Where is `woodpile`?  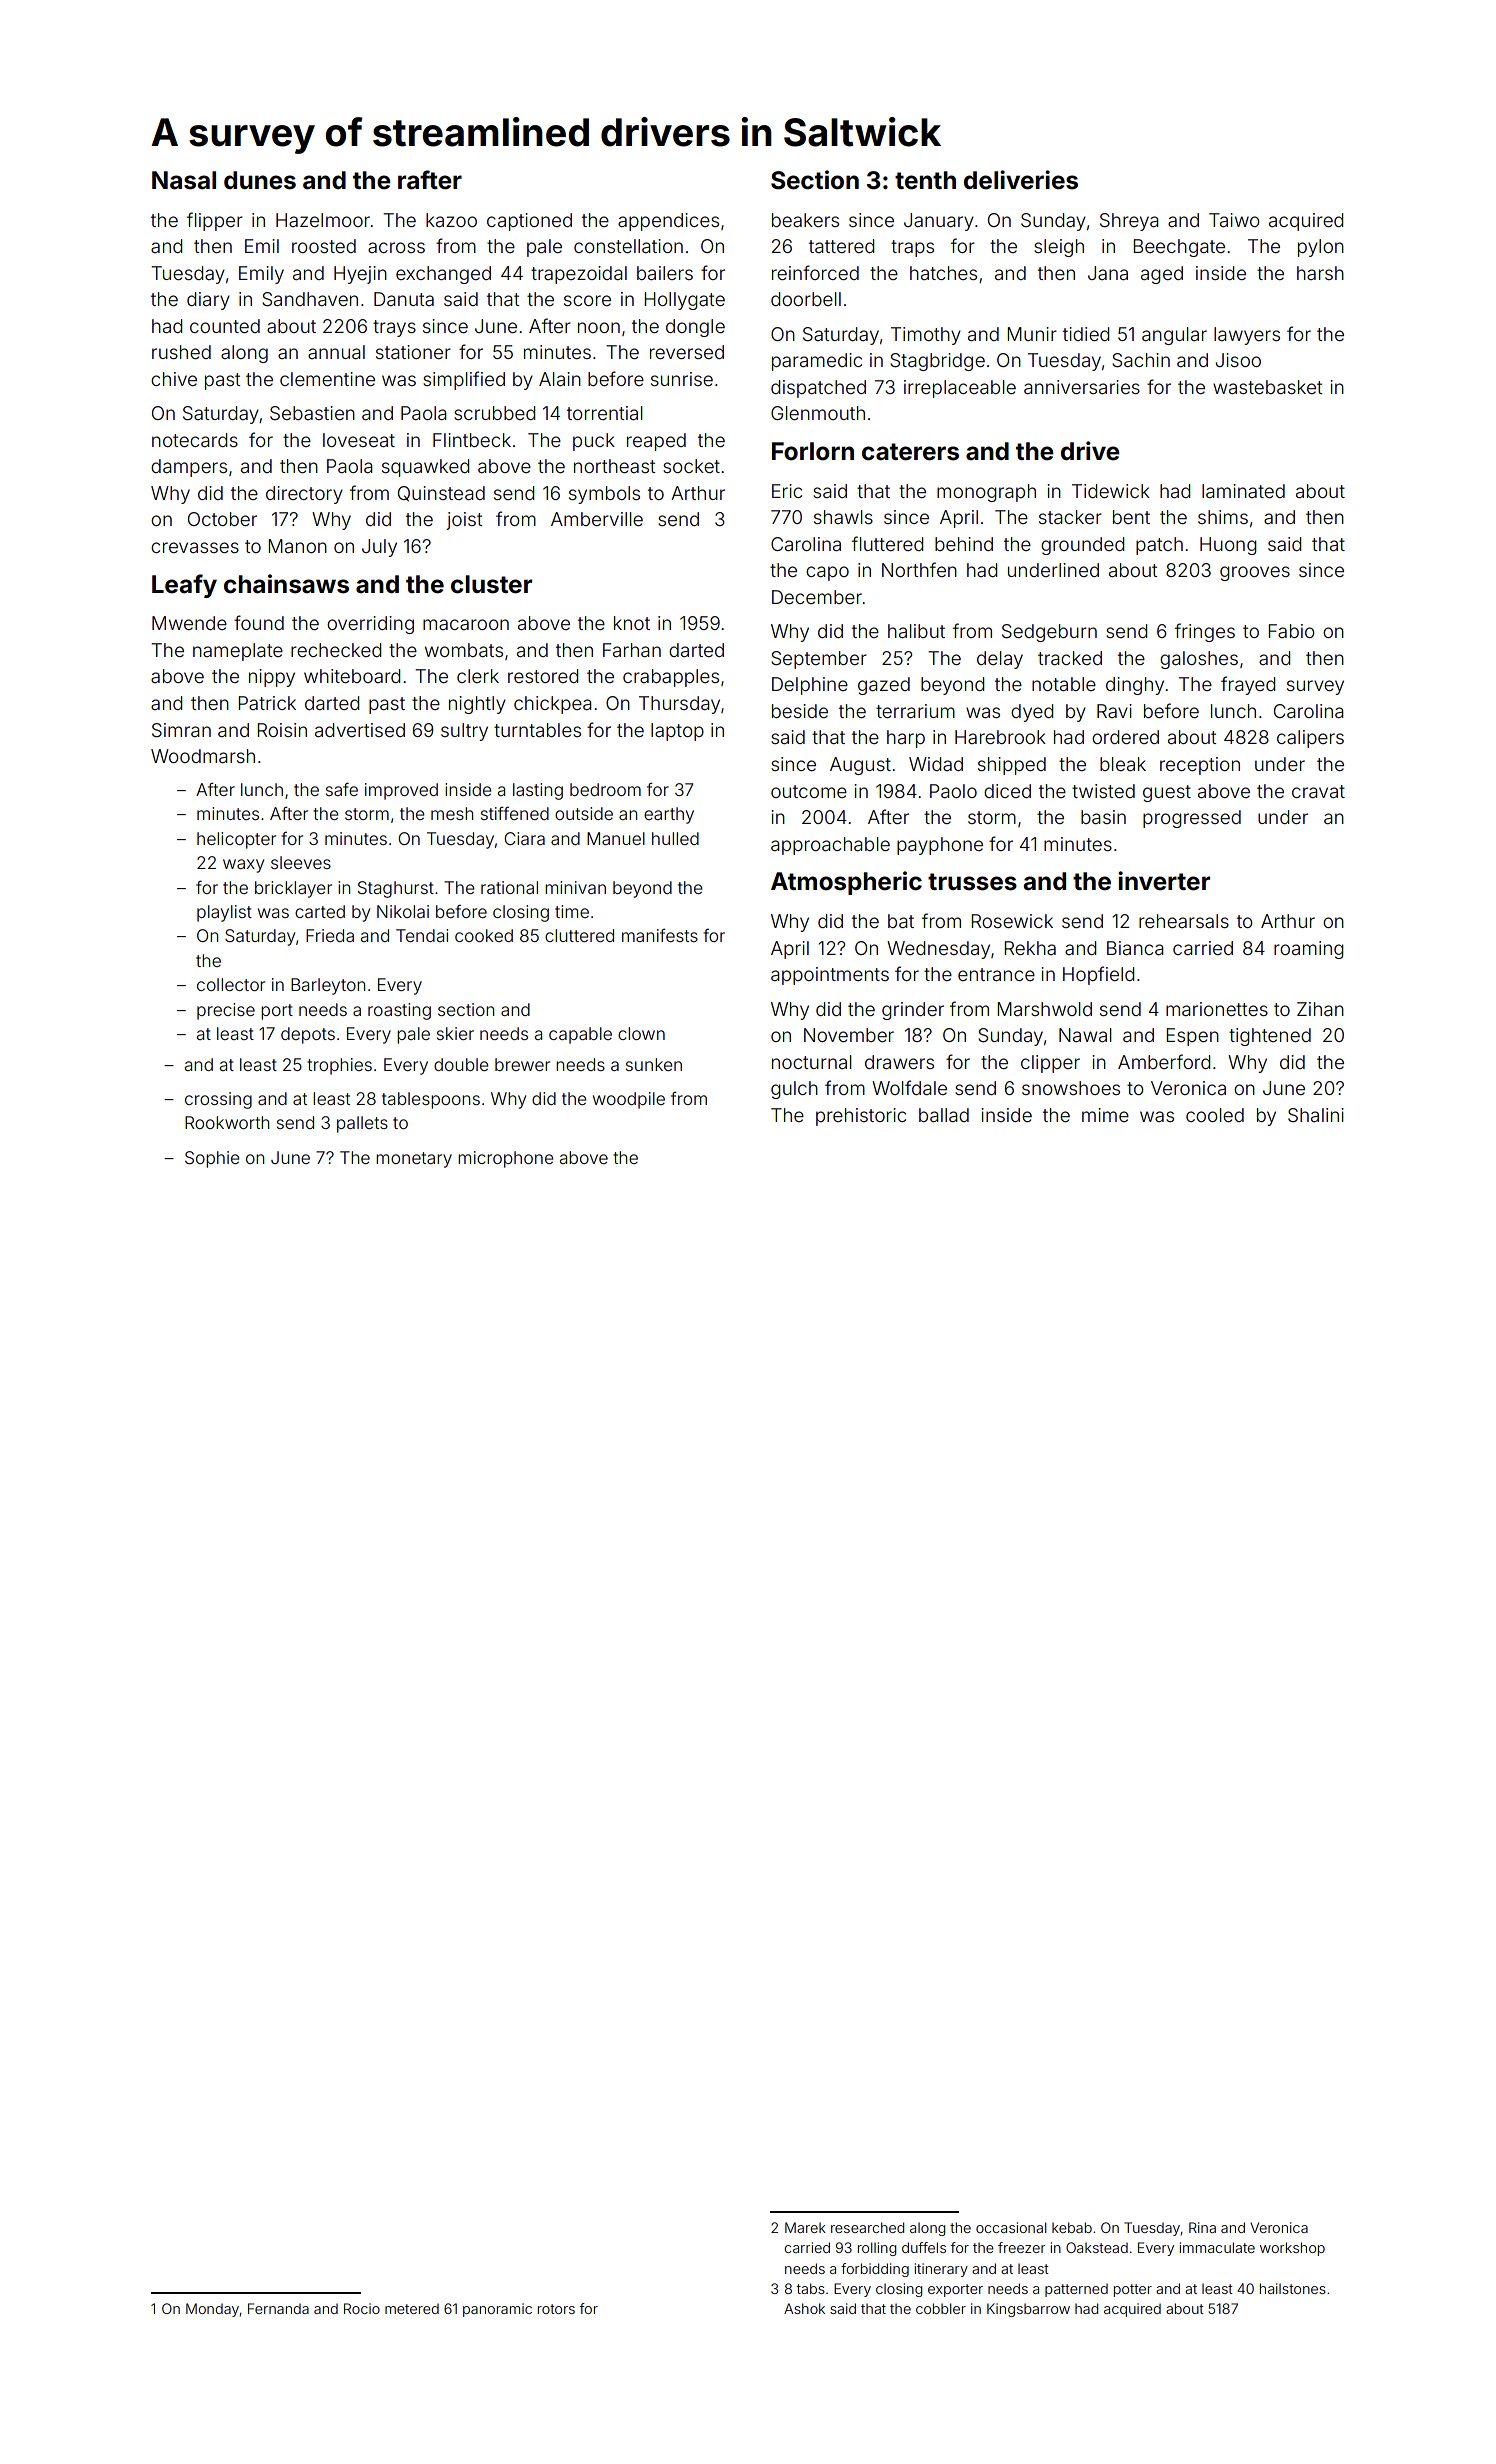
woodpile is located at coordinates (629, 1100).
